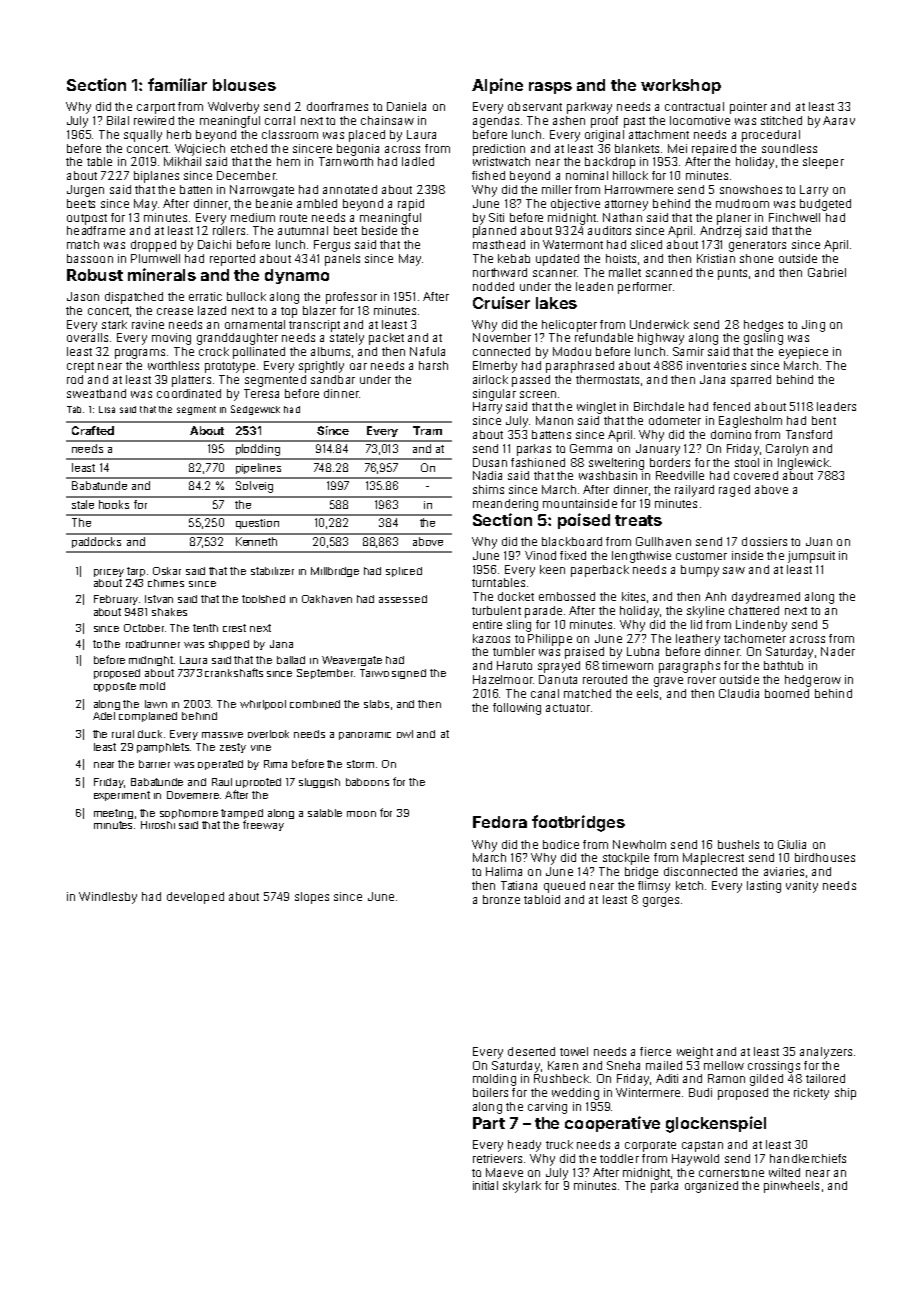  I want to click on dispatched, so click(134, 298).
